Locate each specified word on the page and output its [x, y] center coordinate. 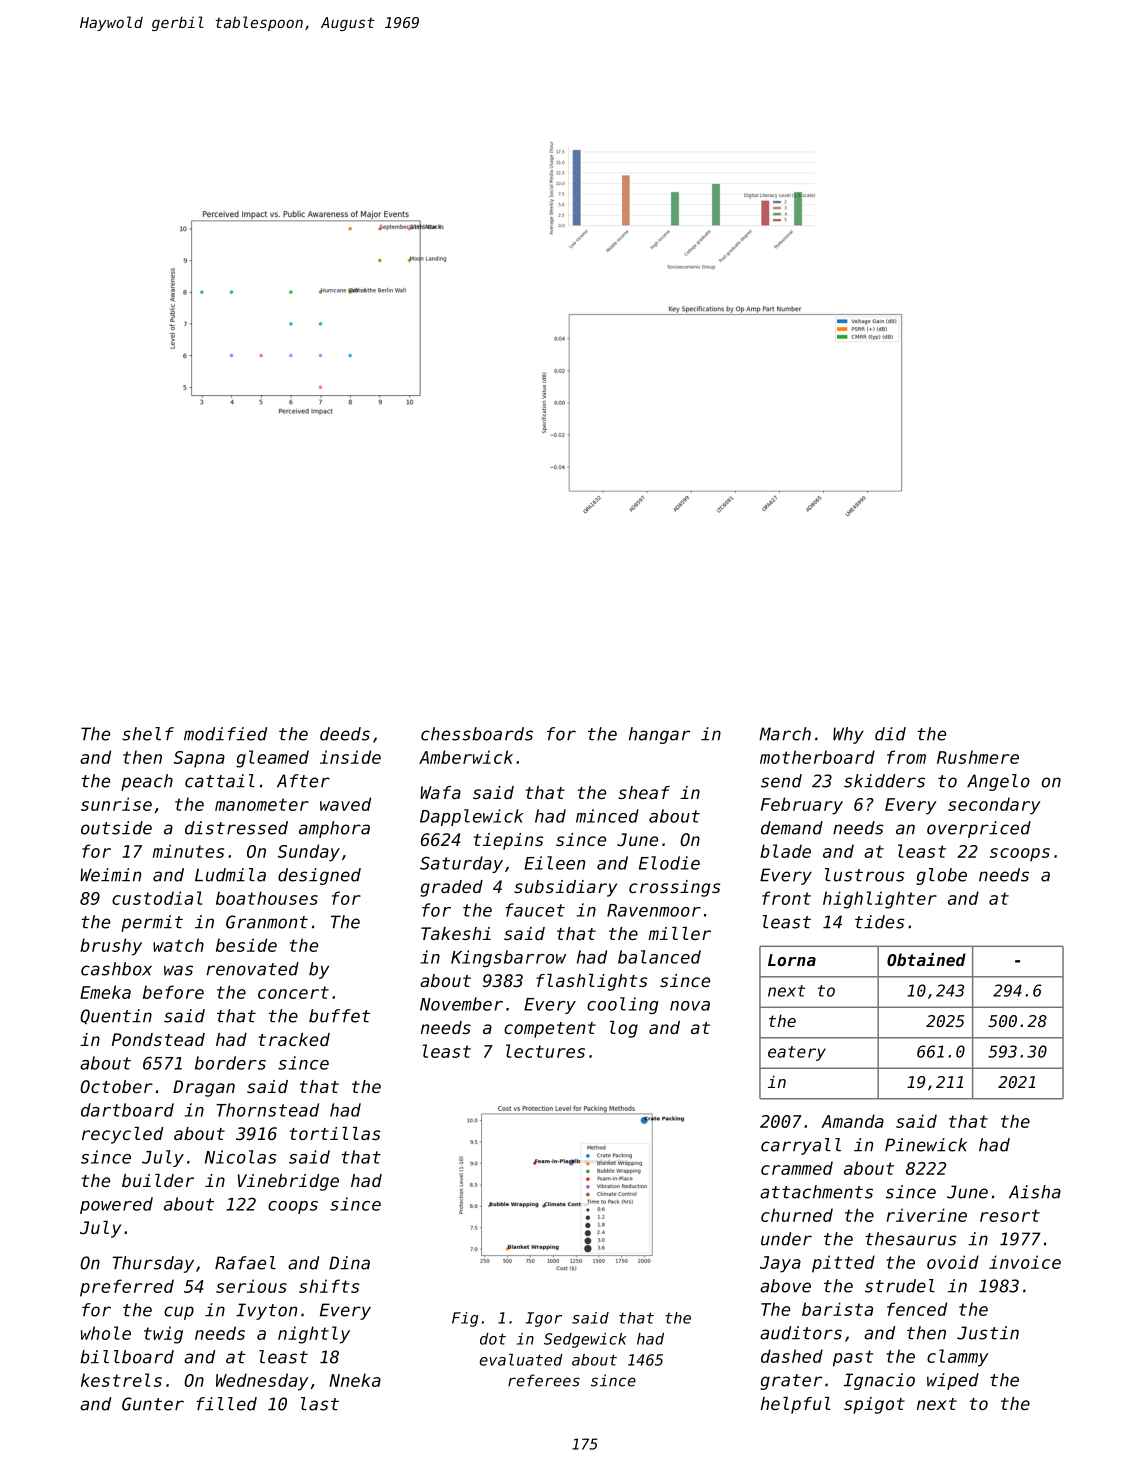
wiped [953, 1381]
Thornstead [268, 1110]
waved [345, 804]
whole [106, 1333]
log [624, 1029]
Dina [349, 1263]
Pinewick [926, 1145]
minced [607, 816]
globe [941, 876]
